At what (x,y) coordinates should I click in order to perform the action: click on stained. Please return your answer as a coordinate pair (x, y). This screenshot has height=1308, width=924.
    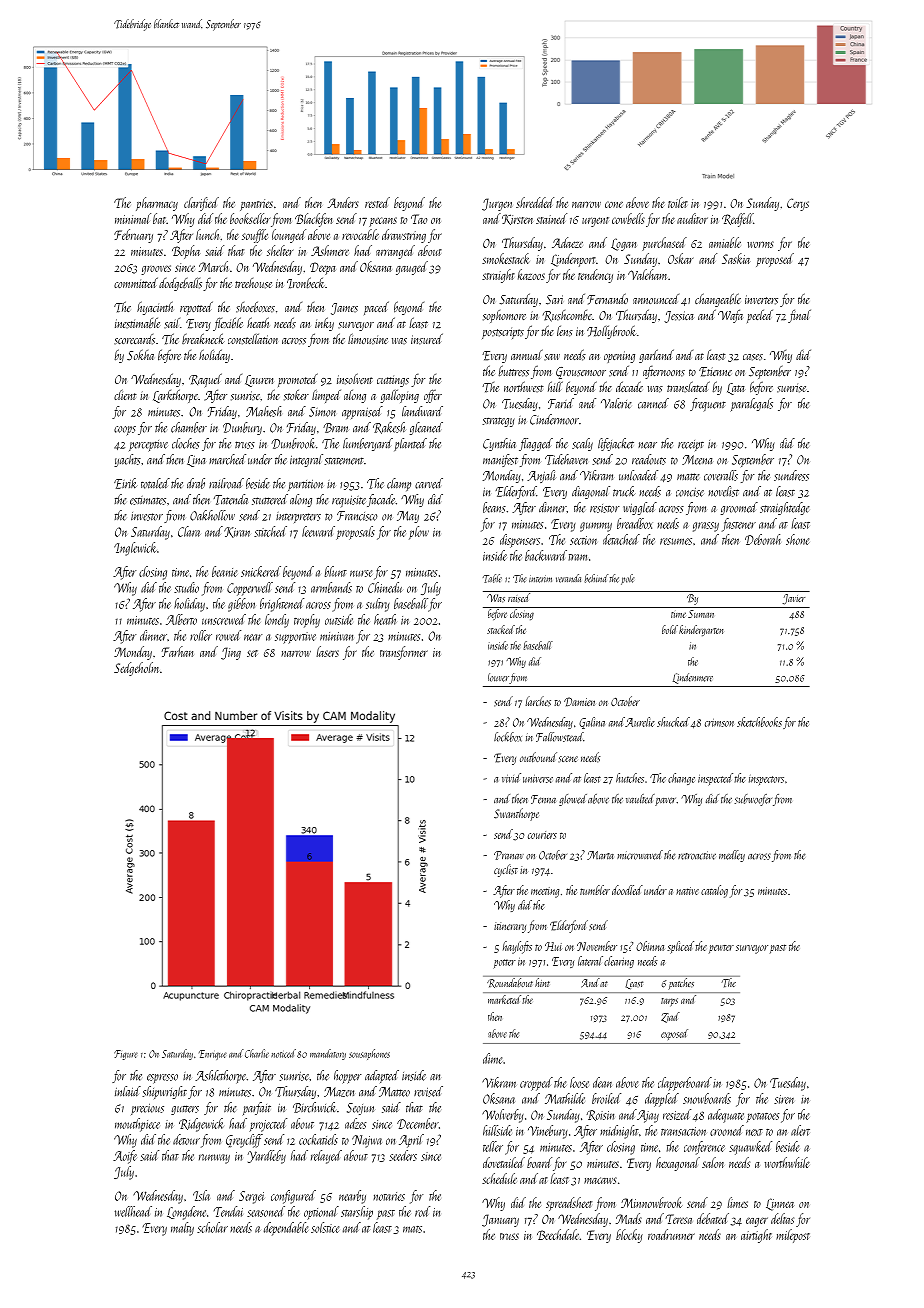
    Looking at the image, I should click on (551, 218).
